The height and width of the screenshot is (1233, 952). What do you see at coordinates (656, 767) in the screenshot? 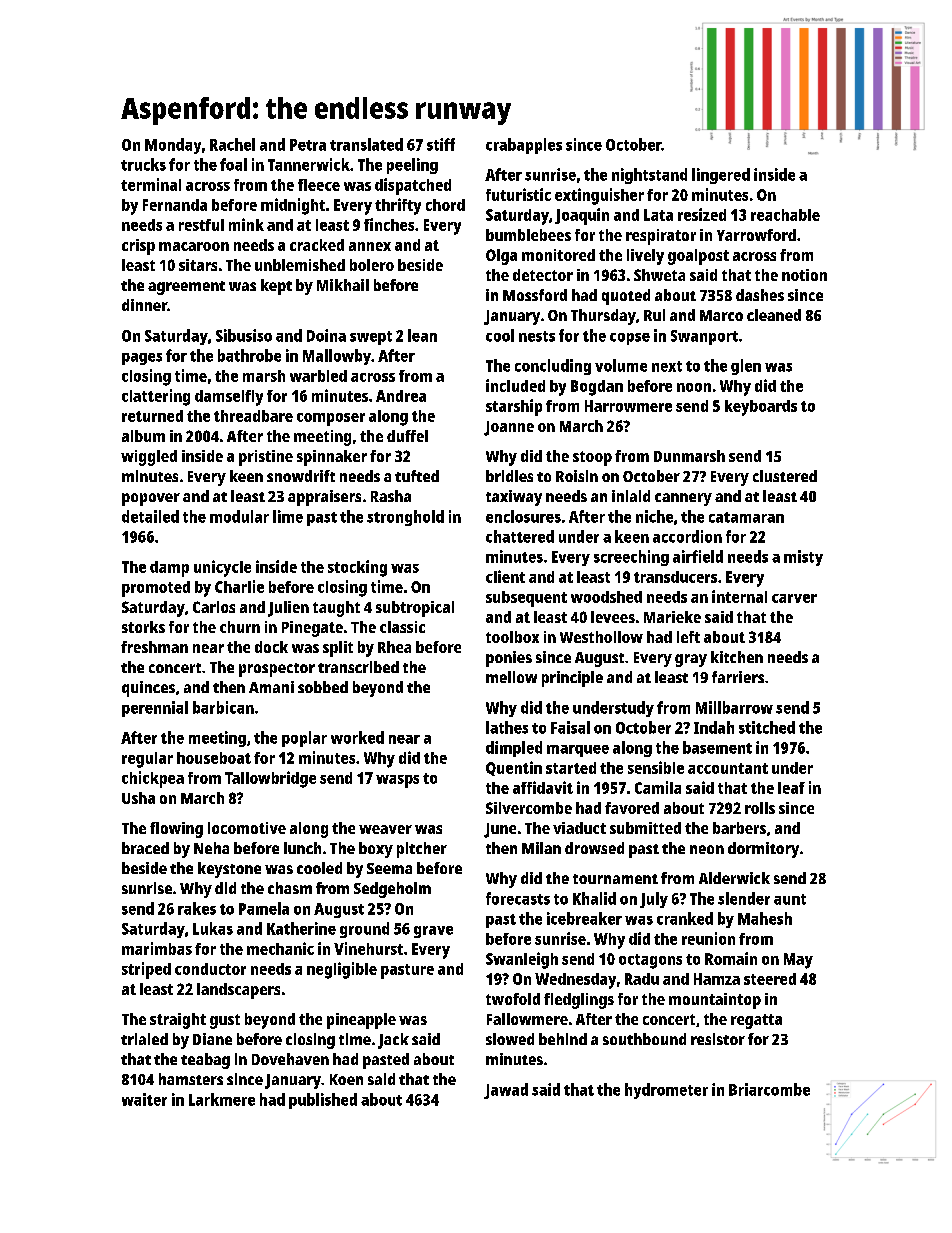
I see `sensible` at bounding box center [656, 767].
